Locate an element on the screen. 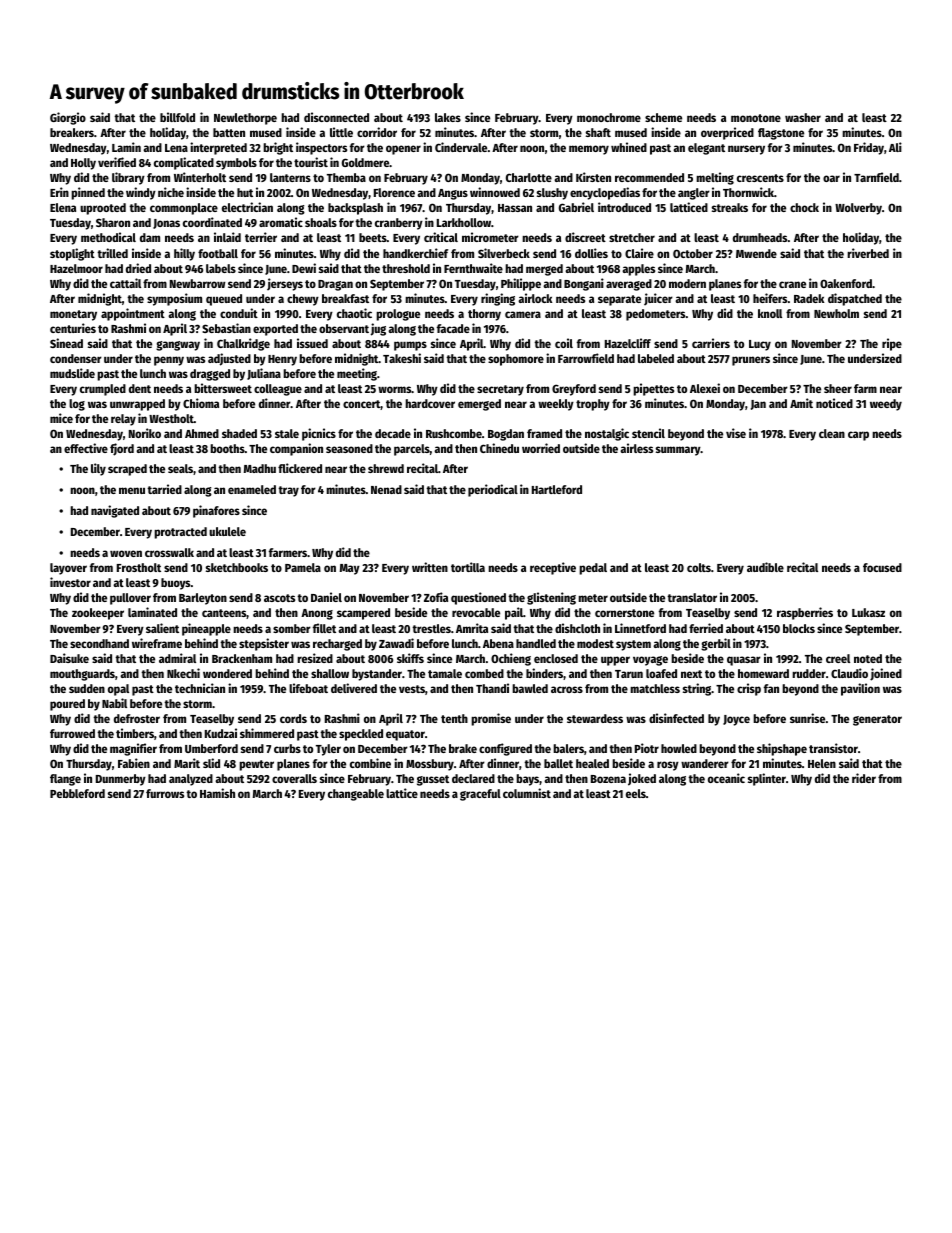 Image resolution: width=952 pixels, height=1233 pixels. opener is located at coordinates (403, 150).
